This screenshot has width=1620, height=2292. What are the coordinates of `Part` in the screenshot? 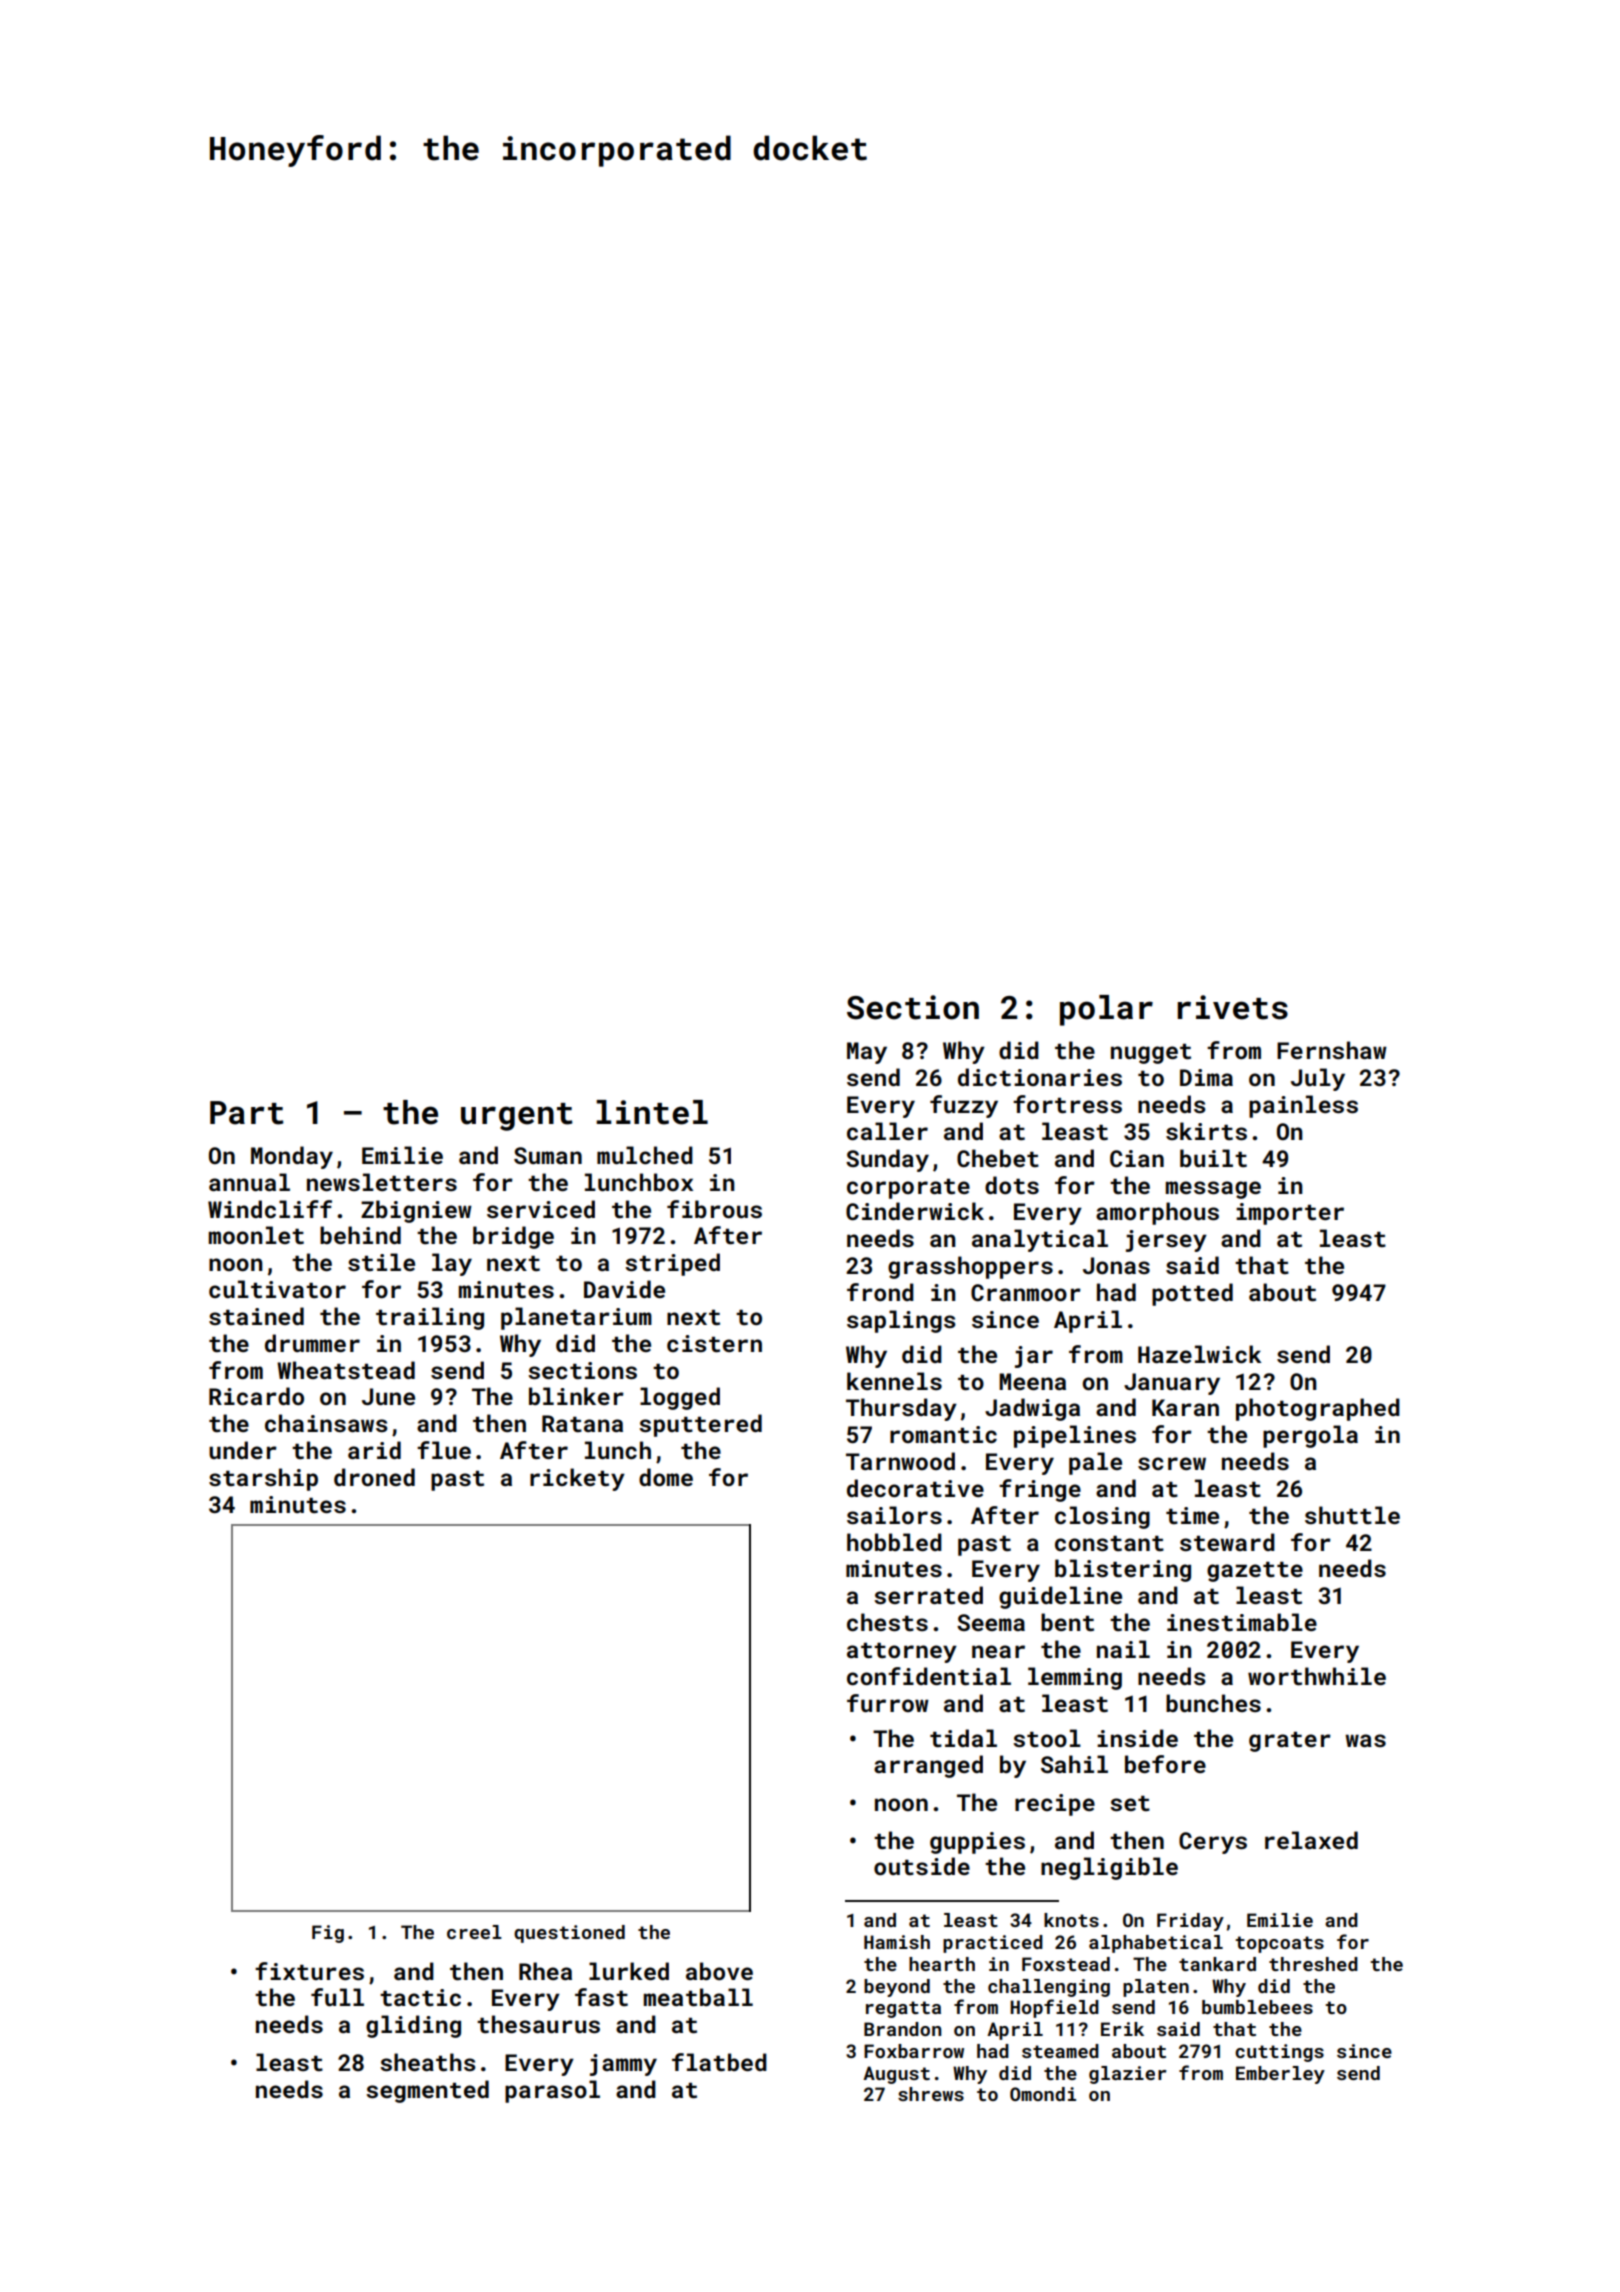 It's located at (247, 1113).
